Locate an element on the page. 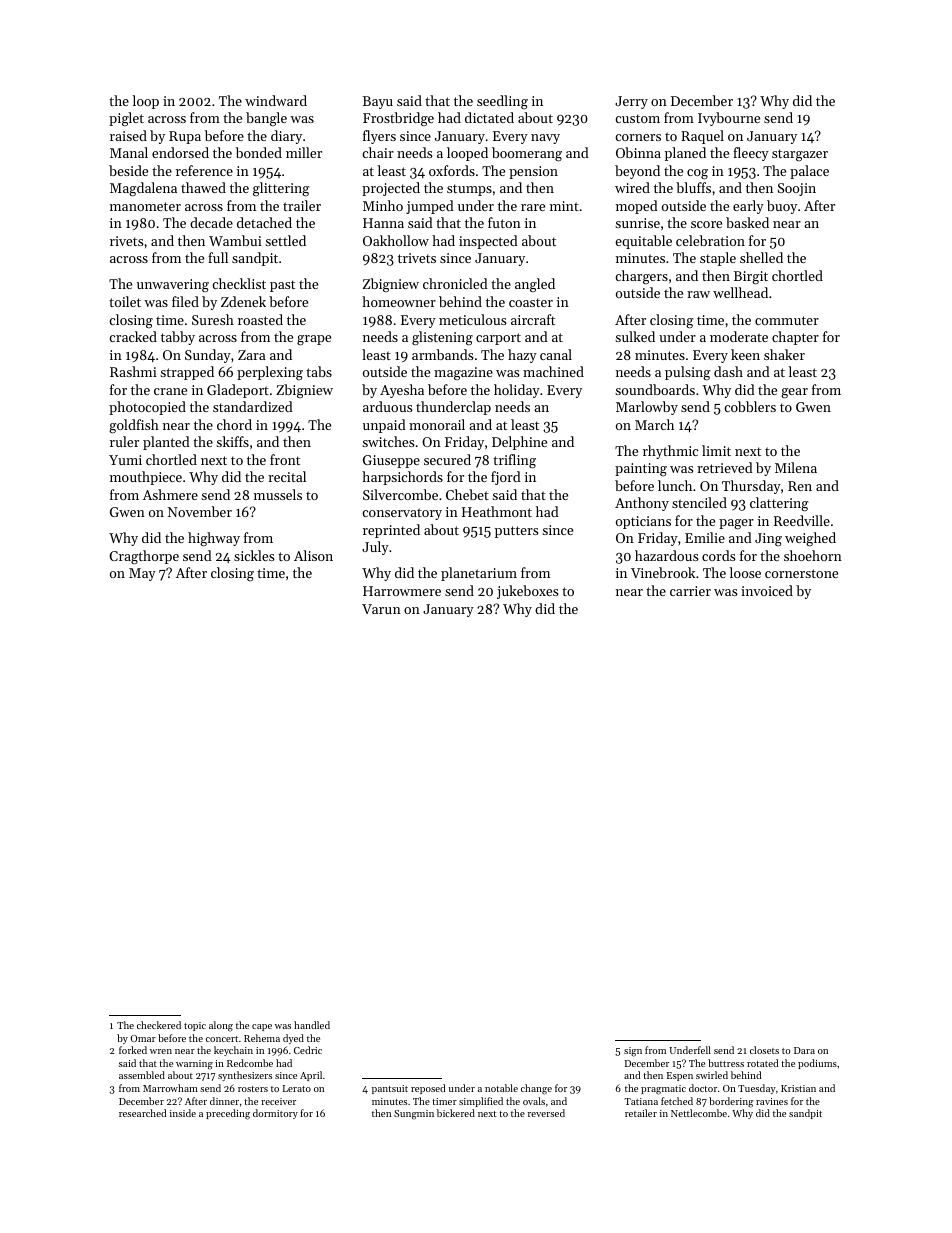  pension is located at coordinates (533, 172).
